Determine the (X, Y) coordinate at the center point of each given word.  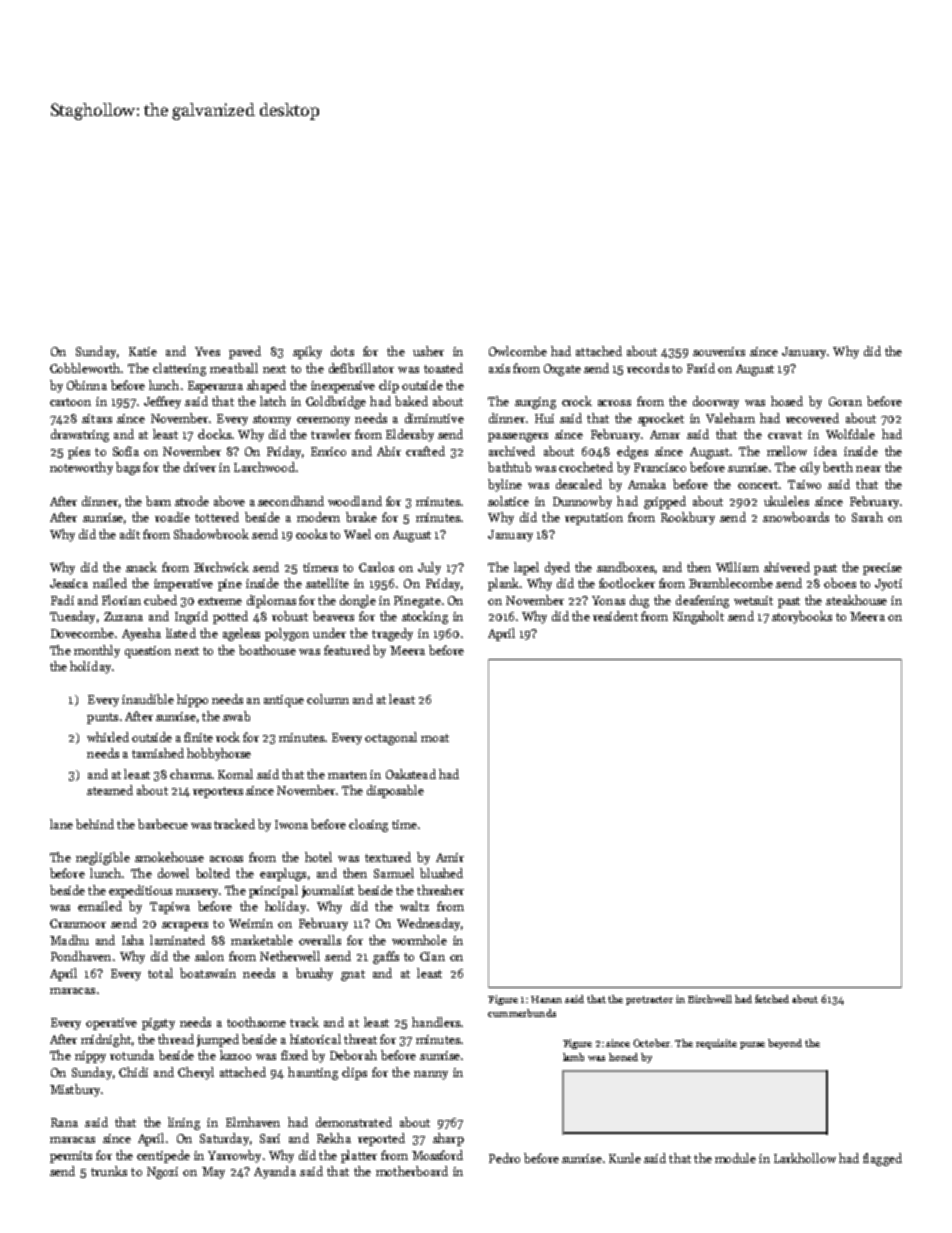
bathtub (509, 467)
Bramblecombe (731, 583)
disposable (395, 791)
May (213, 1173)
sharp (448, 1139)
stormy (272, 420)
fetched (772, 999)
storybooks (802, 617)
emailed (100, 906)
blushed (441, 873)
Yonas (608, 600)
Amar (665, 434)
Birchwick (221, 567)
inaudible (148, 699)
